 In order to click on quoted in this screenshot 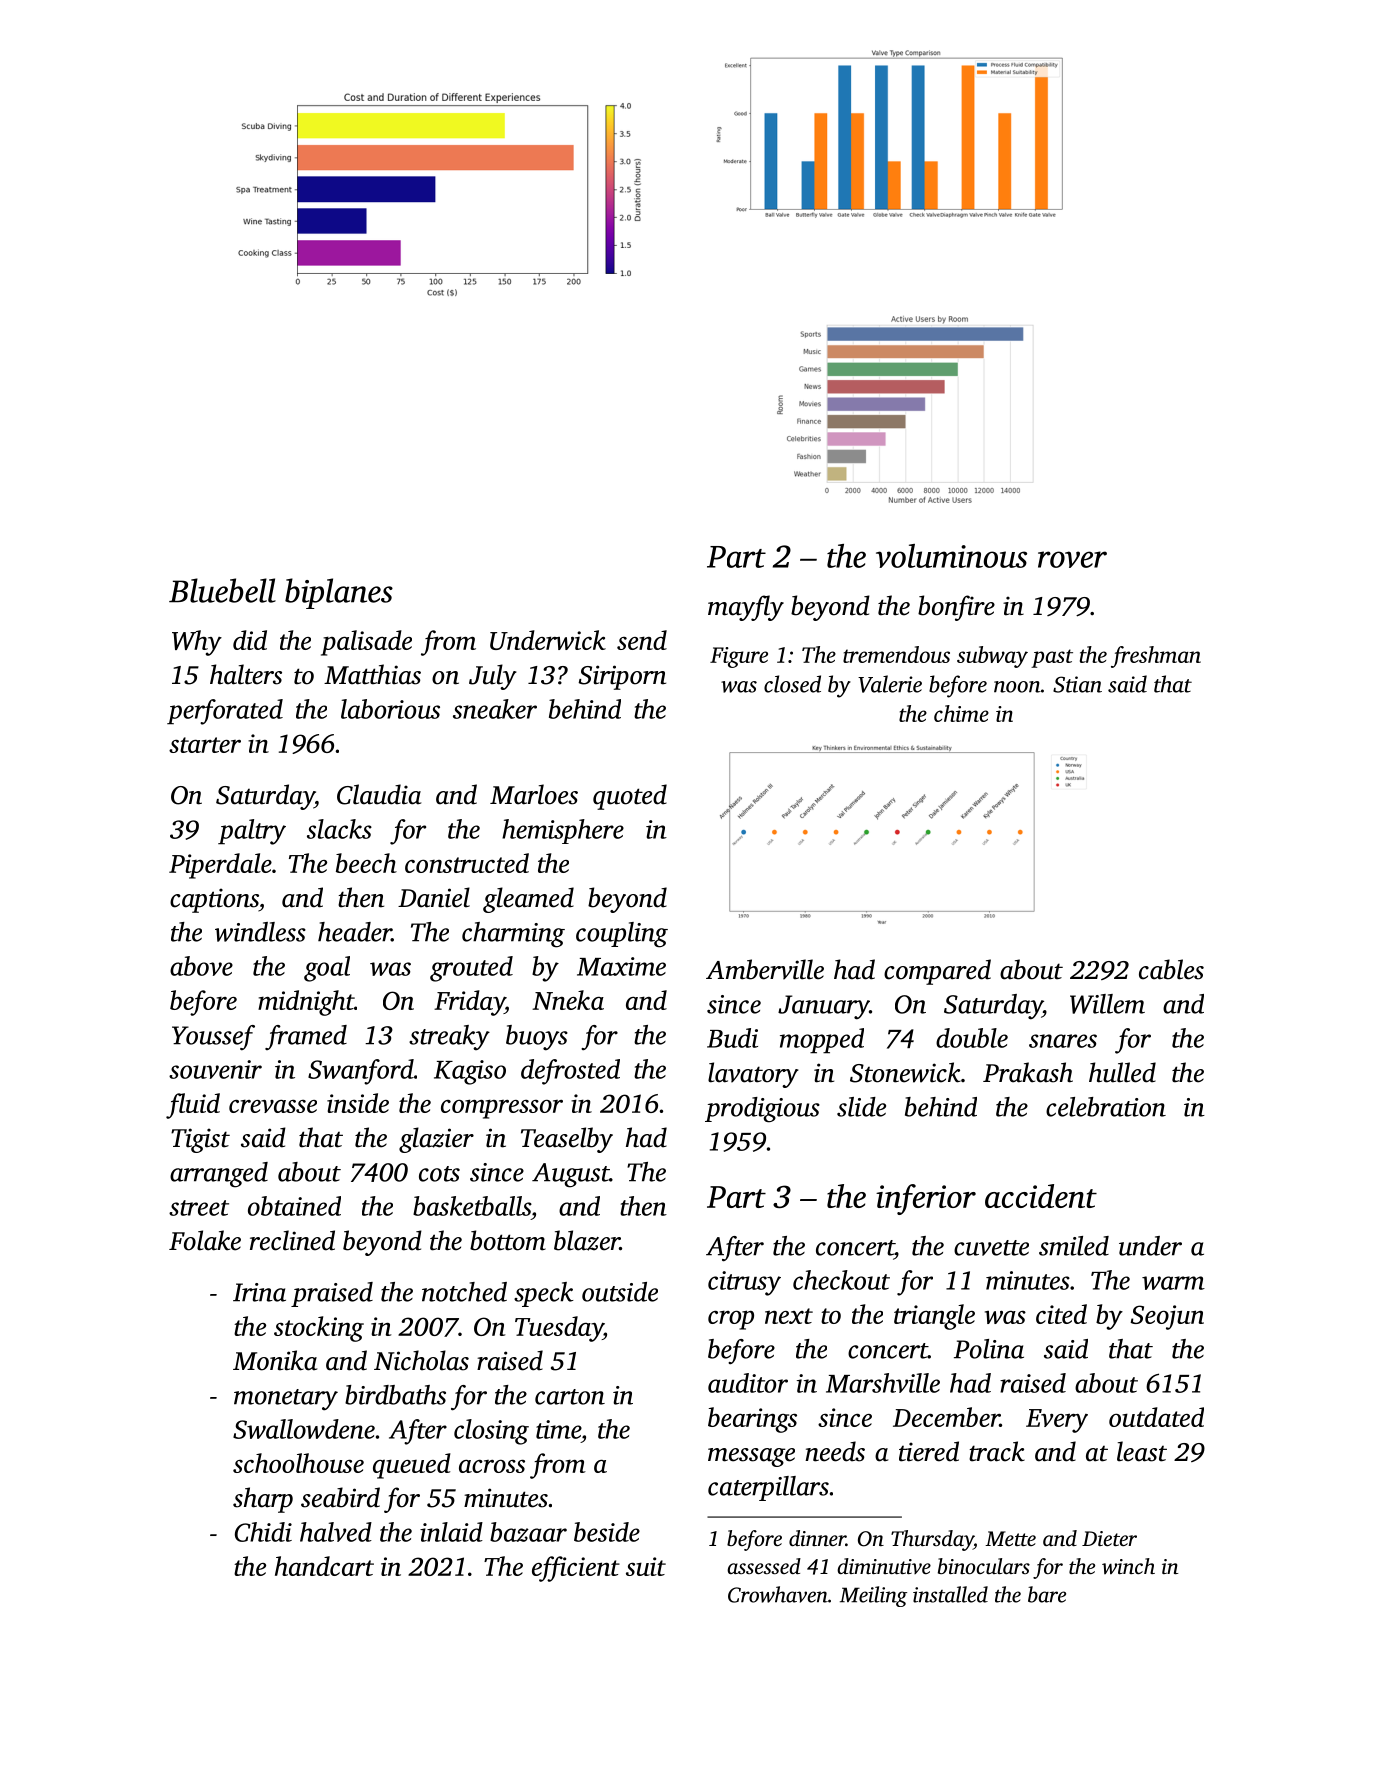, I will do `click(630, 797)`.
